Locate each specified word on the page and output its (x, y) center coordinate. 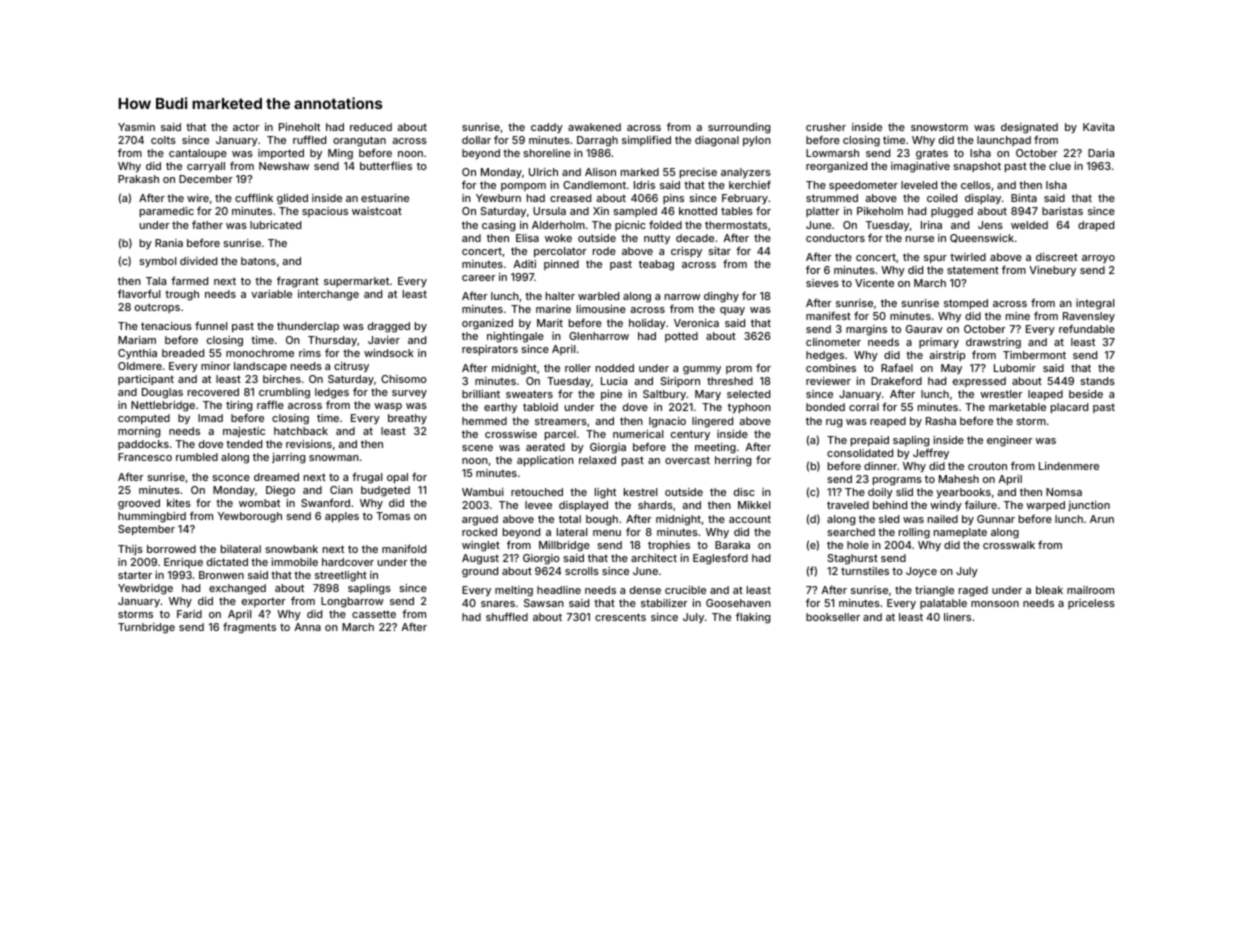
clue (1060, 166)
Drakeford (896, 381)
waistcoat (377, 211)
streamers (561, 421)
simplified (646, 140)
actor (246, 127)
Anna (307, 627)
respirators (490, 350)
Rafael (897, 368)
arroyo (1098, 259)
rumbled (197, 457)
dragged (389, 327)
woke (558, 238)
